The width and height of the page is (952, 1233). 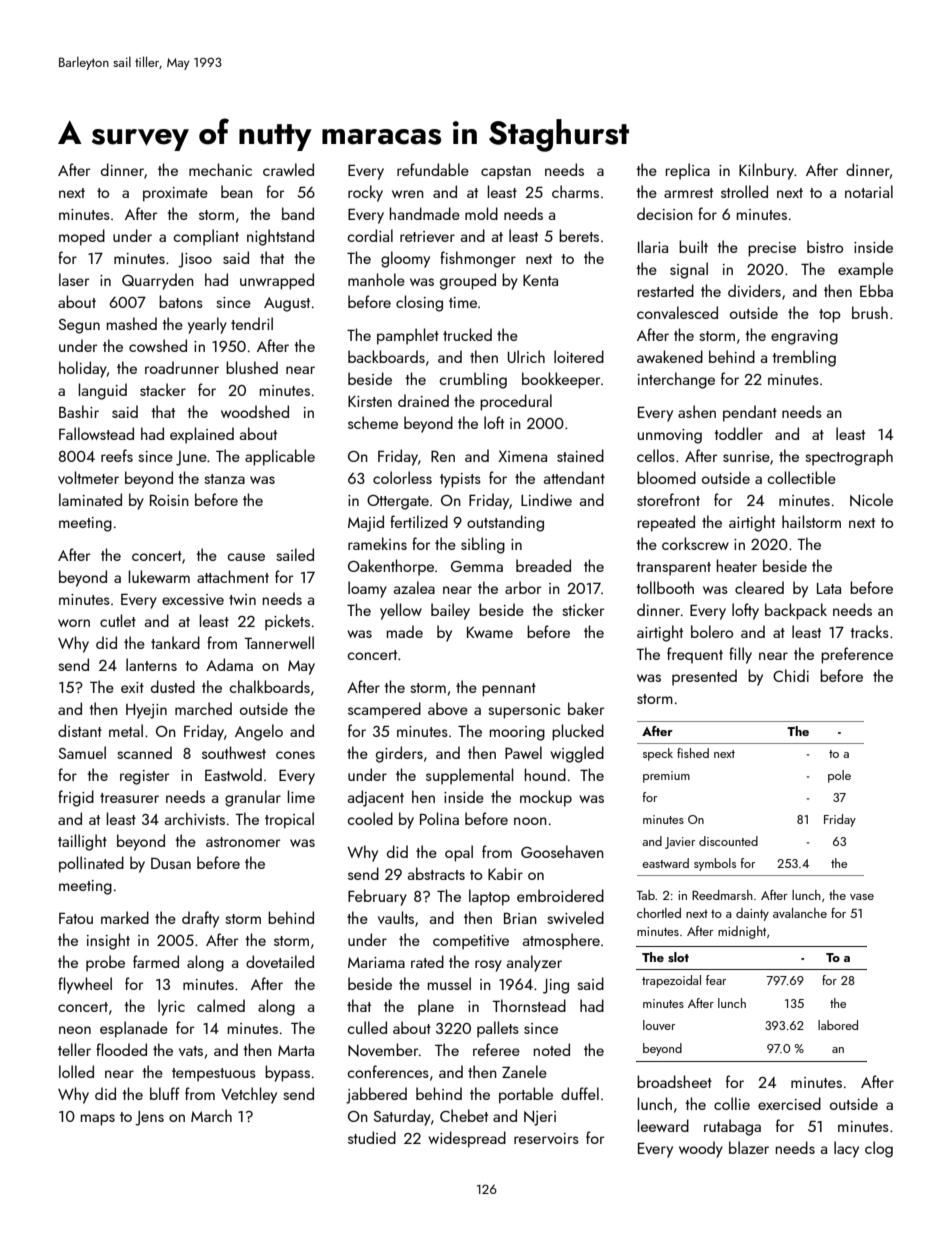 I want to click on crawled, so click(x=288, y=169).
